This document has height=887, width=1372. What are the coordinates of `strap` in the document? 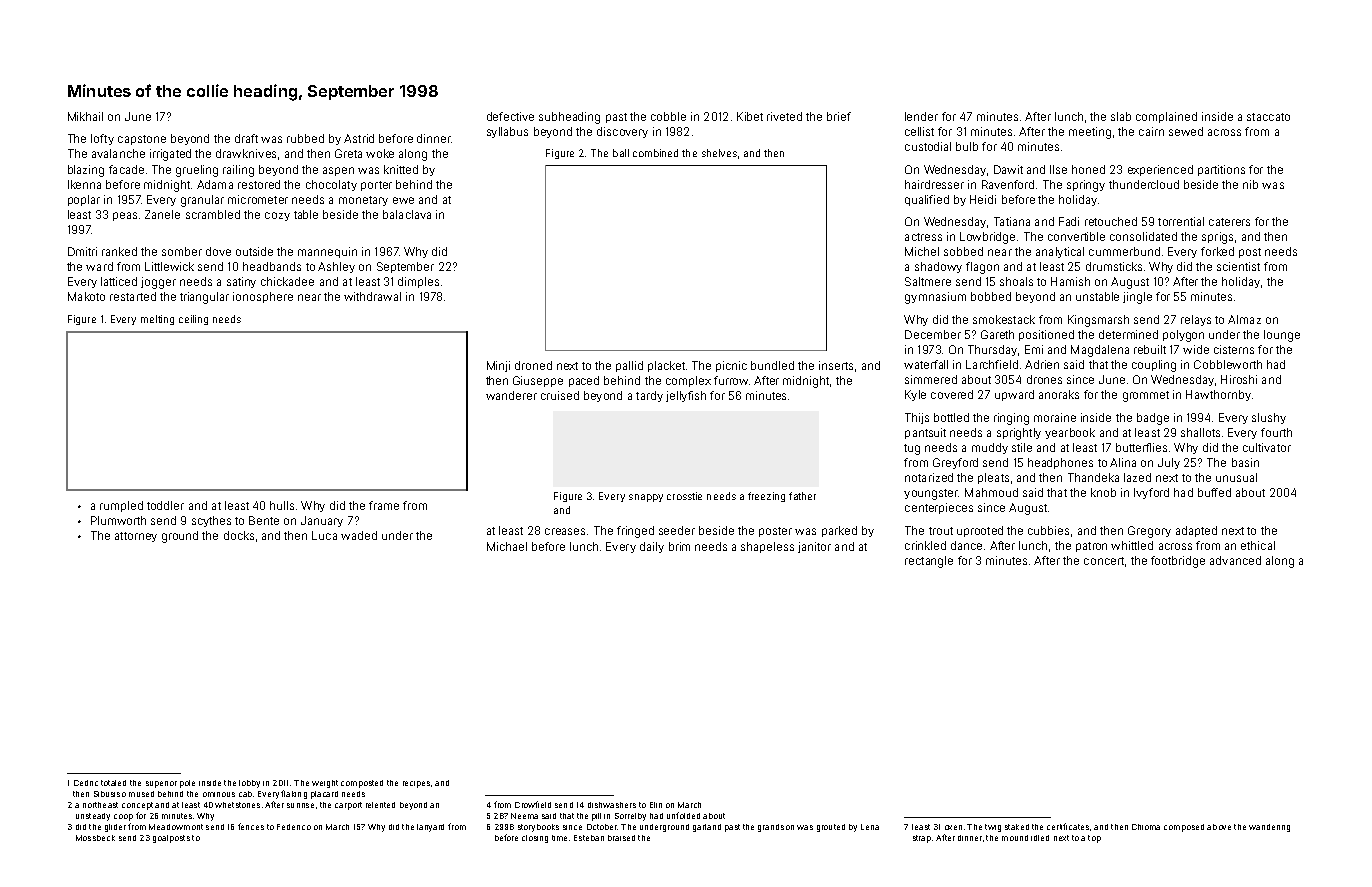 It's located at (922, 839).
